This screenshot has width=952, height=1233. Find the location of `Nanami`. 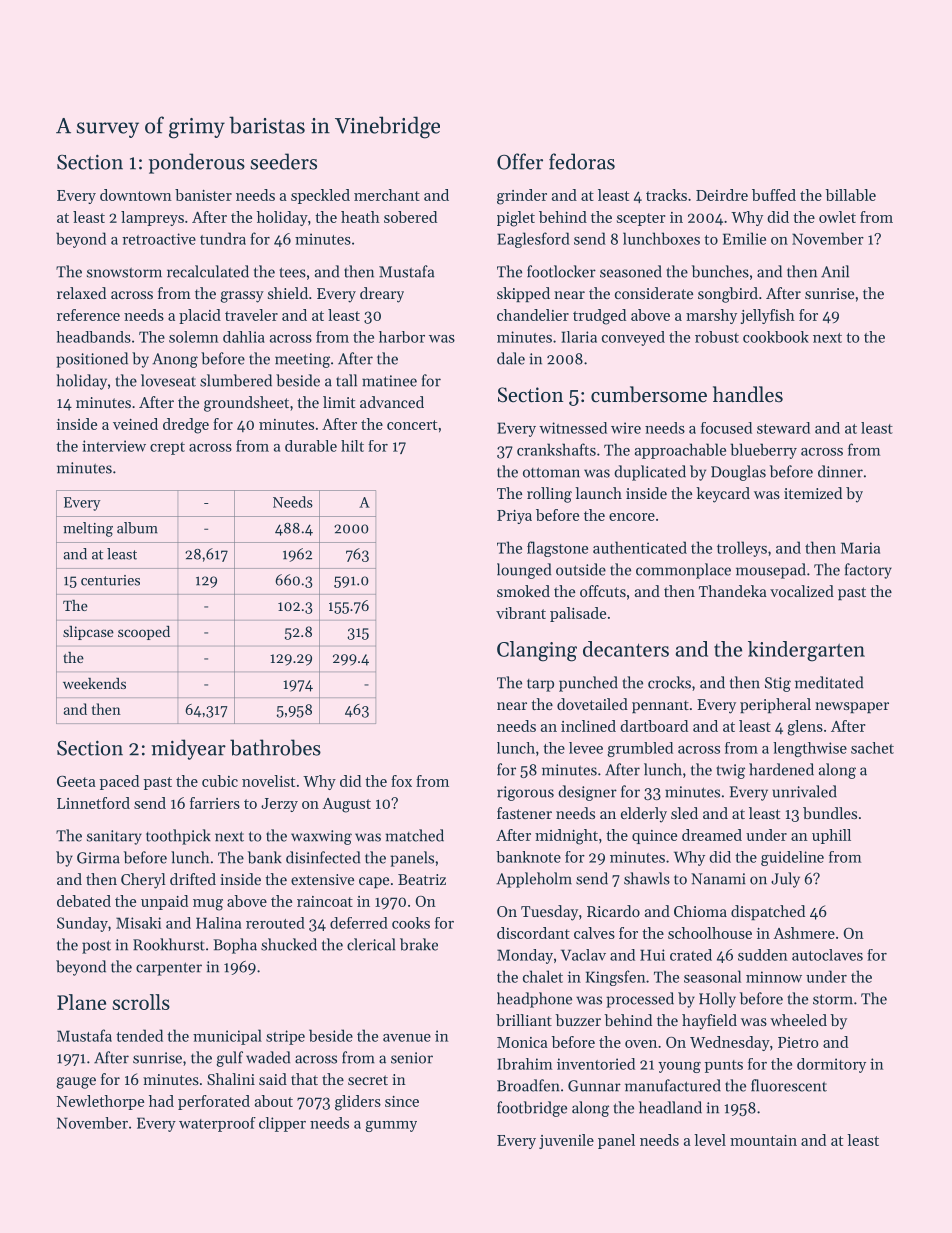

Nanami is located at coordinates (718, 879).
